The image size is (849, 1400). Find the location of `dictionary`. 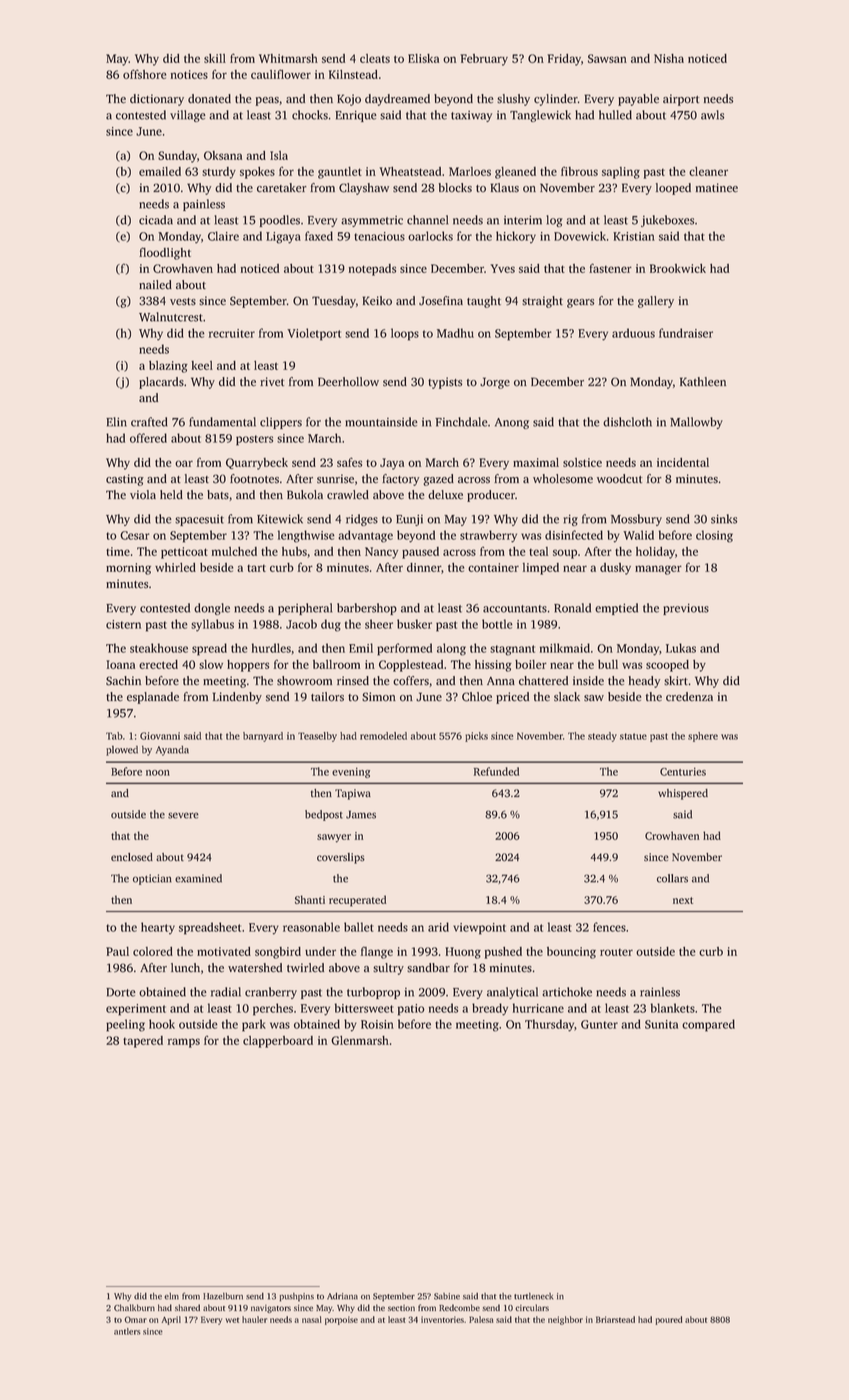

dictionary is located at coordinates (157, 100).
